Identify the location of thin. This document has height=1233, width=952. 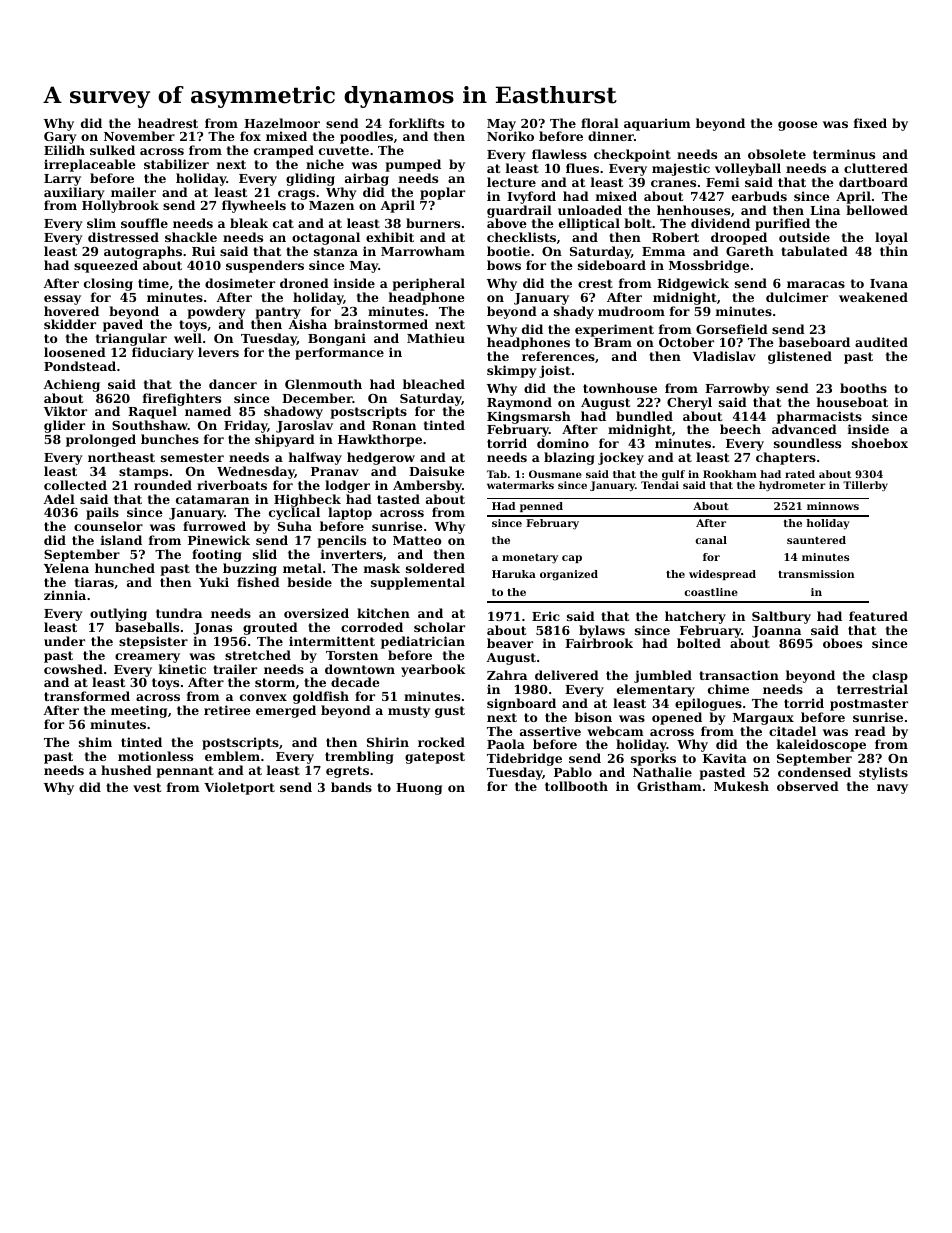
(894, 251).
